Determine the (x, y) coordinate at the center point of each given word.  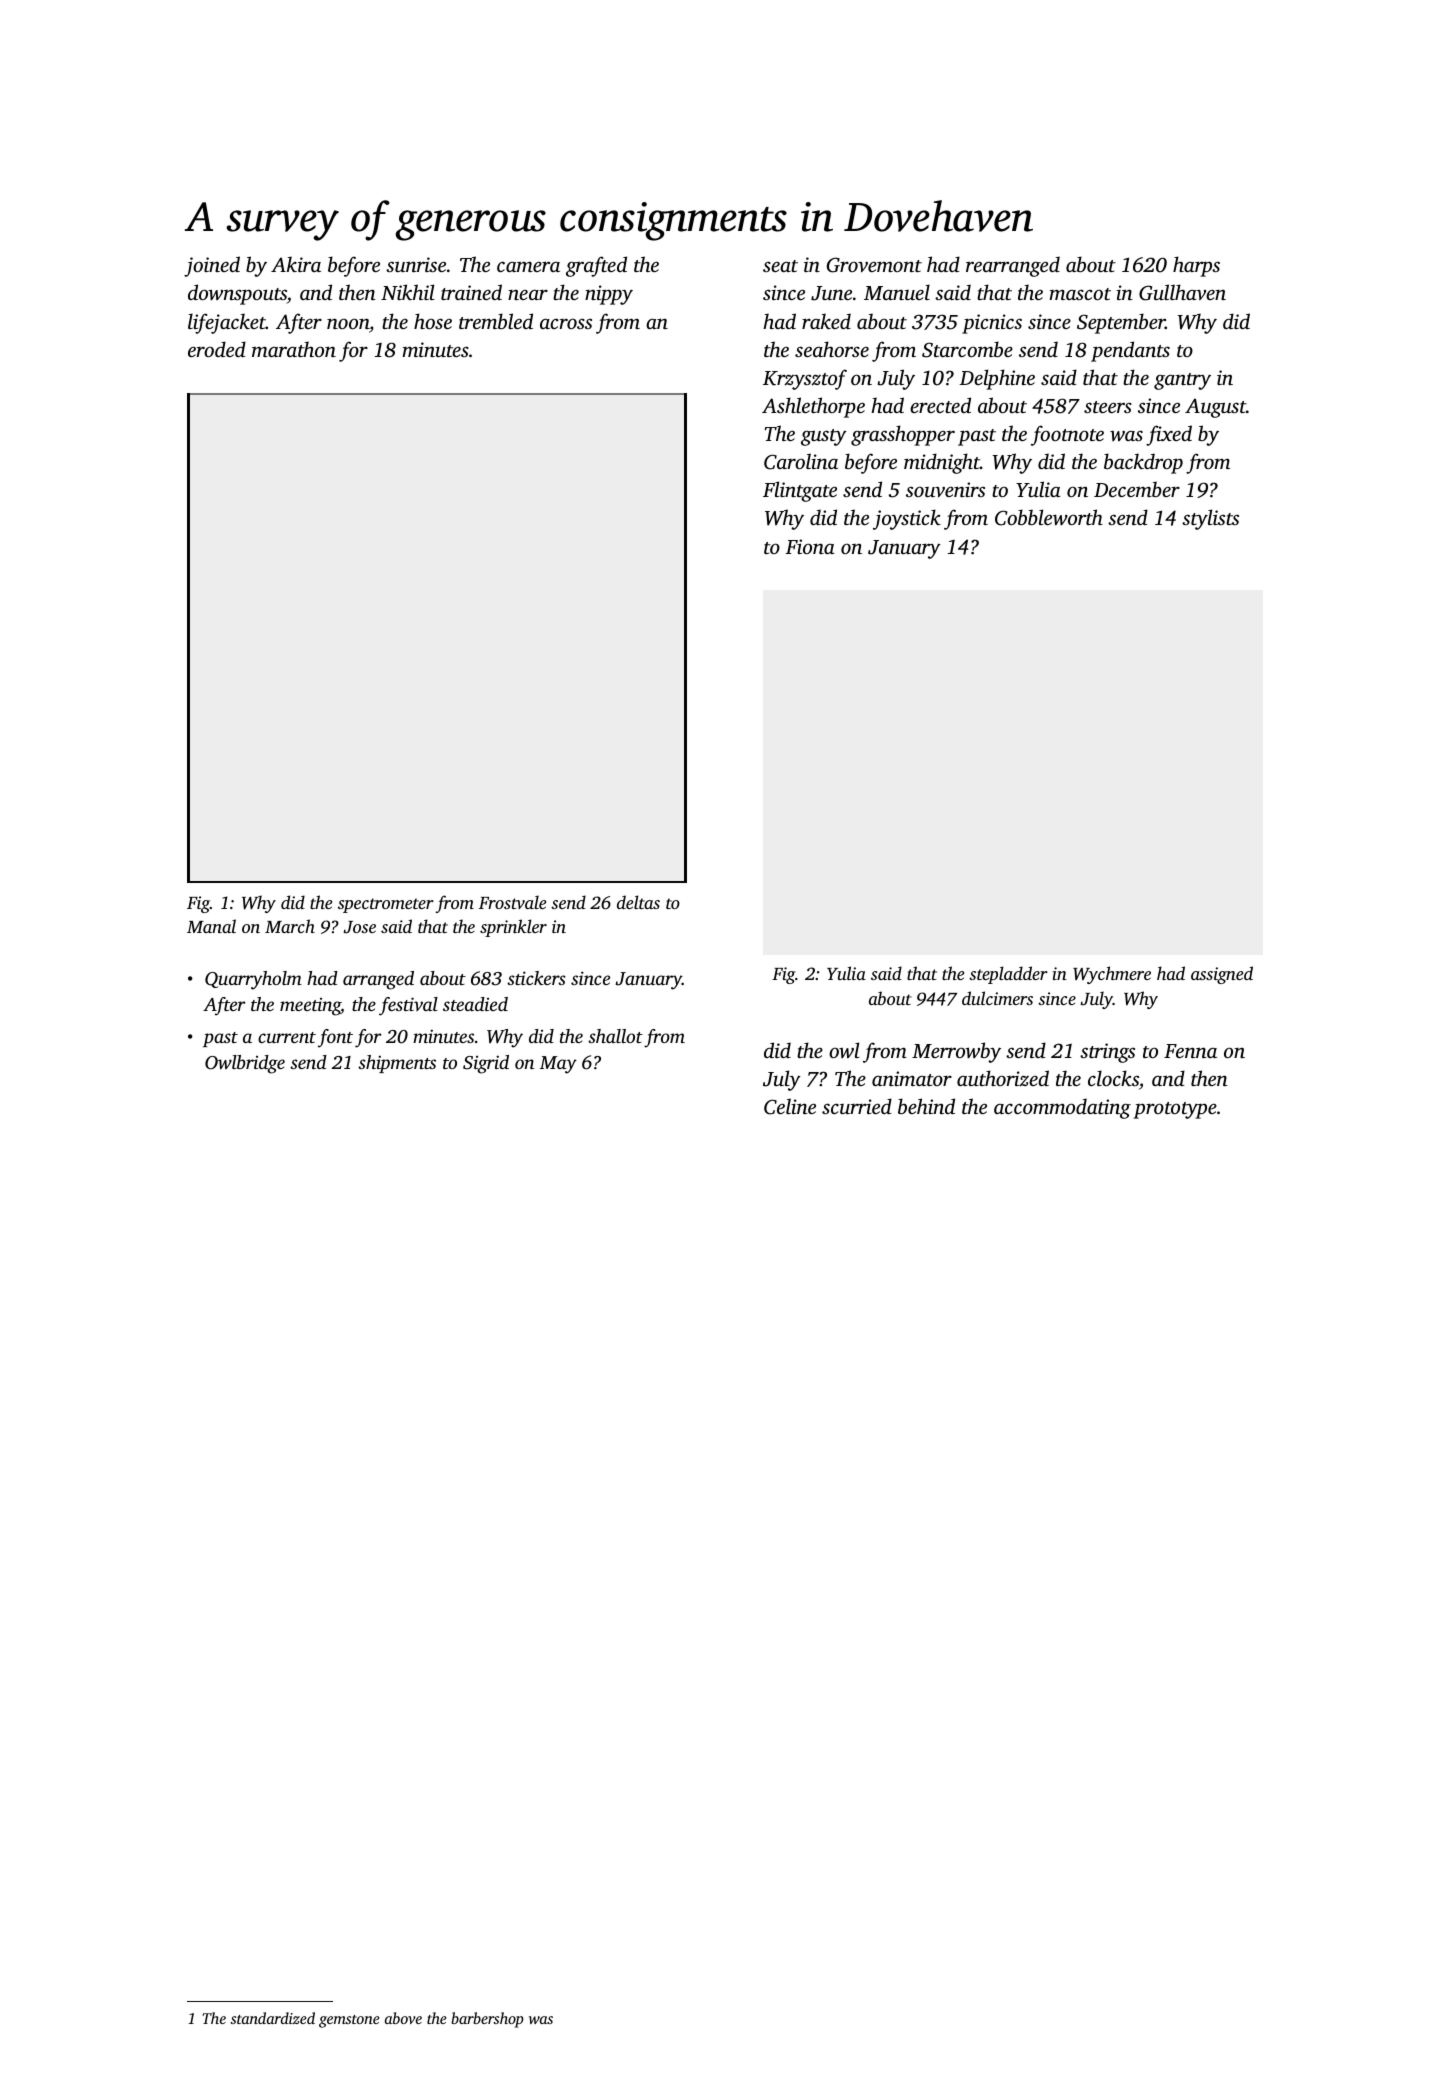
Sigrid (486, 1064)
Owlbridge (245, 1064)
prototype (1175, 1110)
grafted (596, 266)
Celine (790, 1106)
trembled (496, 321)
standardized (272, 2018)
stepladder (1008, 975)
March (290, 926)
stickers (536, 978)
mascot (1080, 294)
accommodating (1062, 1108)
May (558, 1065)
